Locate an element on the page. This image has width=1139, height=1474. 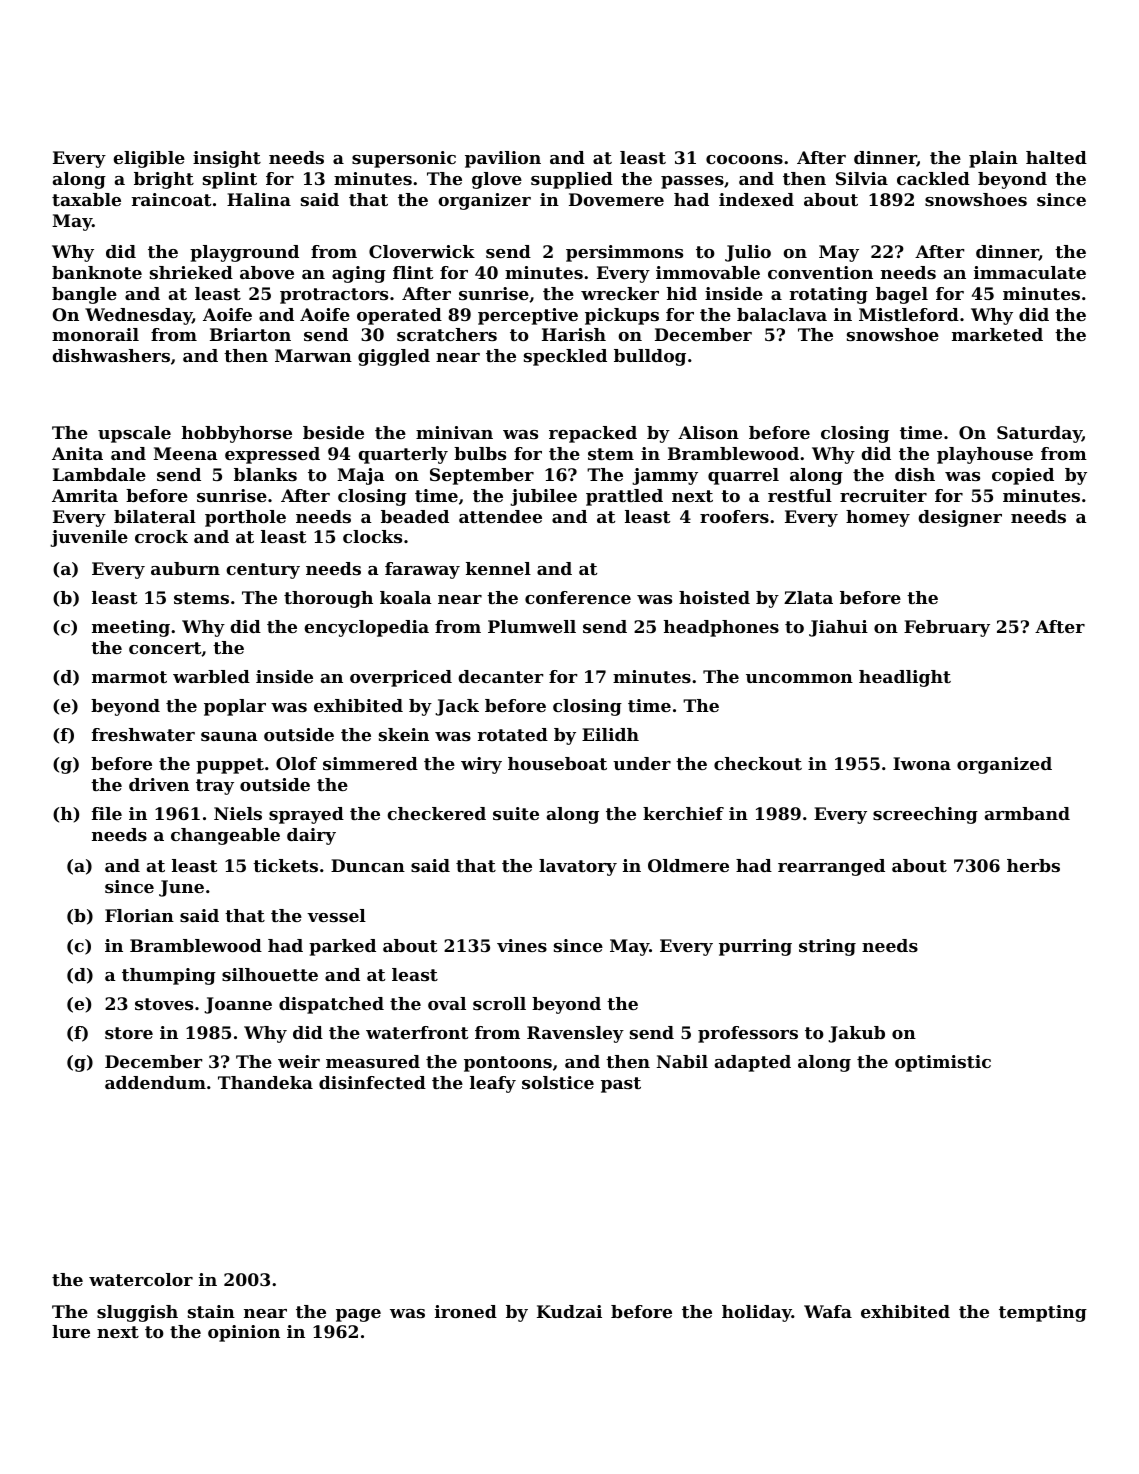
immaculate is located at coordinates (1030, 272).
